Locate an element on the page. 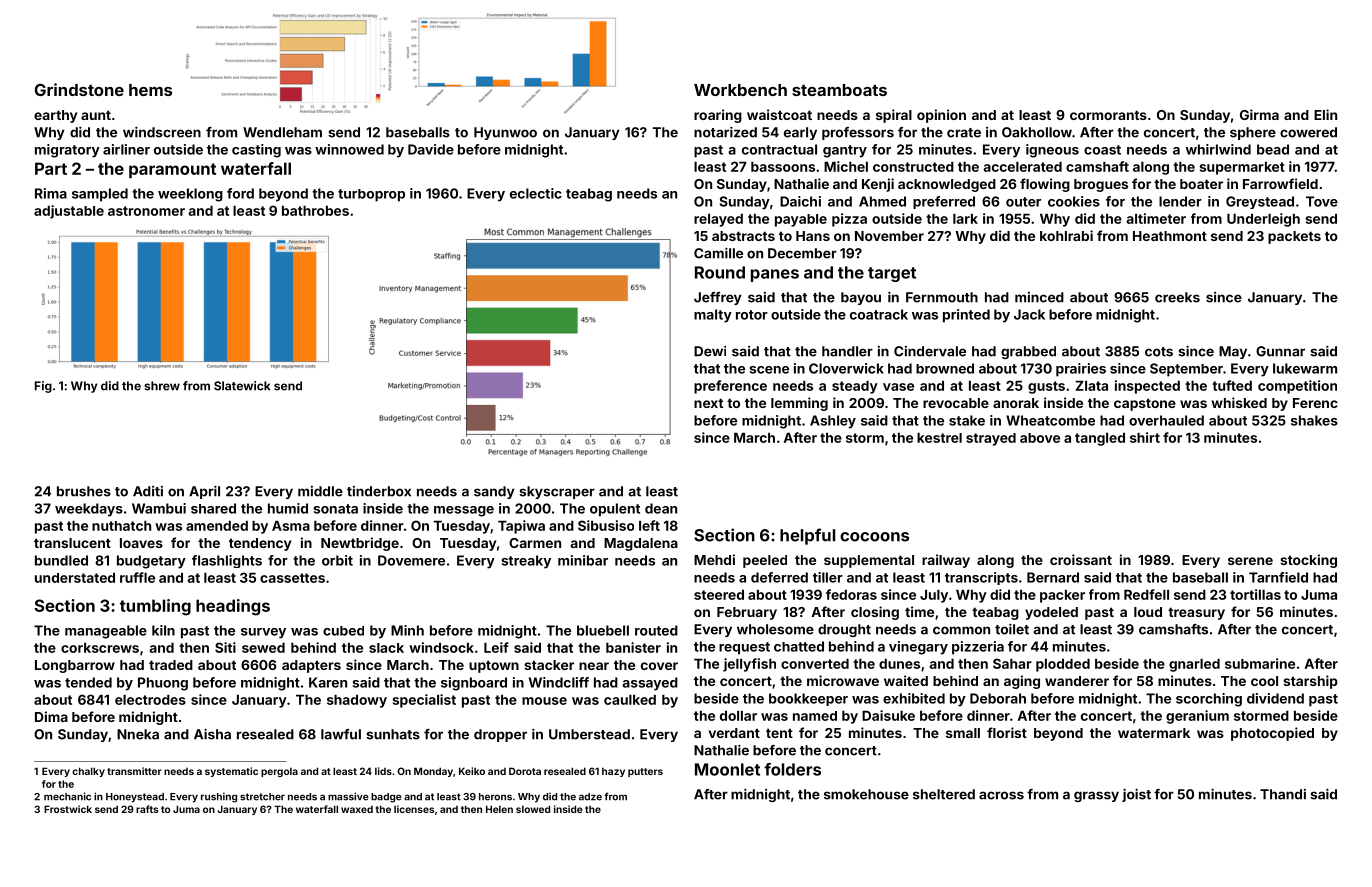  panes is located at coordinates (775, 275).
